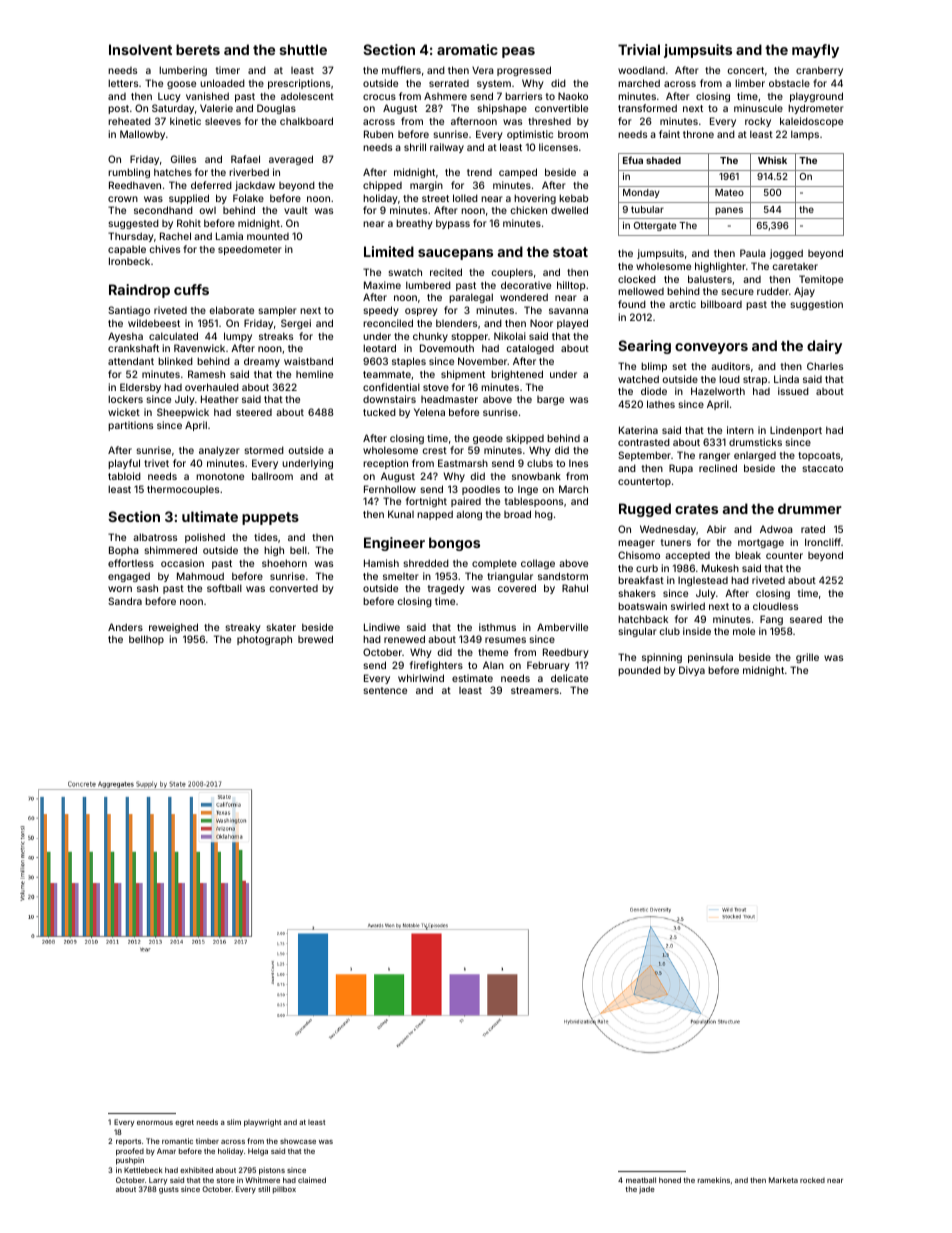 This page has height=1233, width=952. I want to click on cranberry, so click(819, 71).
